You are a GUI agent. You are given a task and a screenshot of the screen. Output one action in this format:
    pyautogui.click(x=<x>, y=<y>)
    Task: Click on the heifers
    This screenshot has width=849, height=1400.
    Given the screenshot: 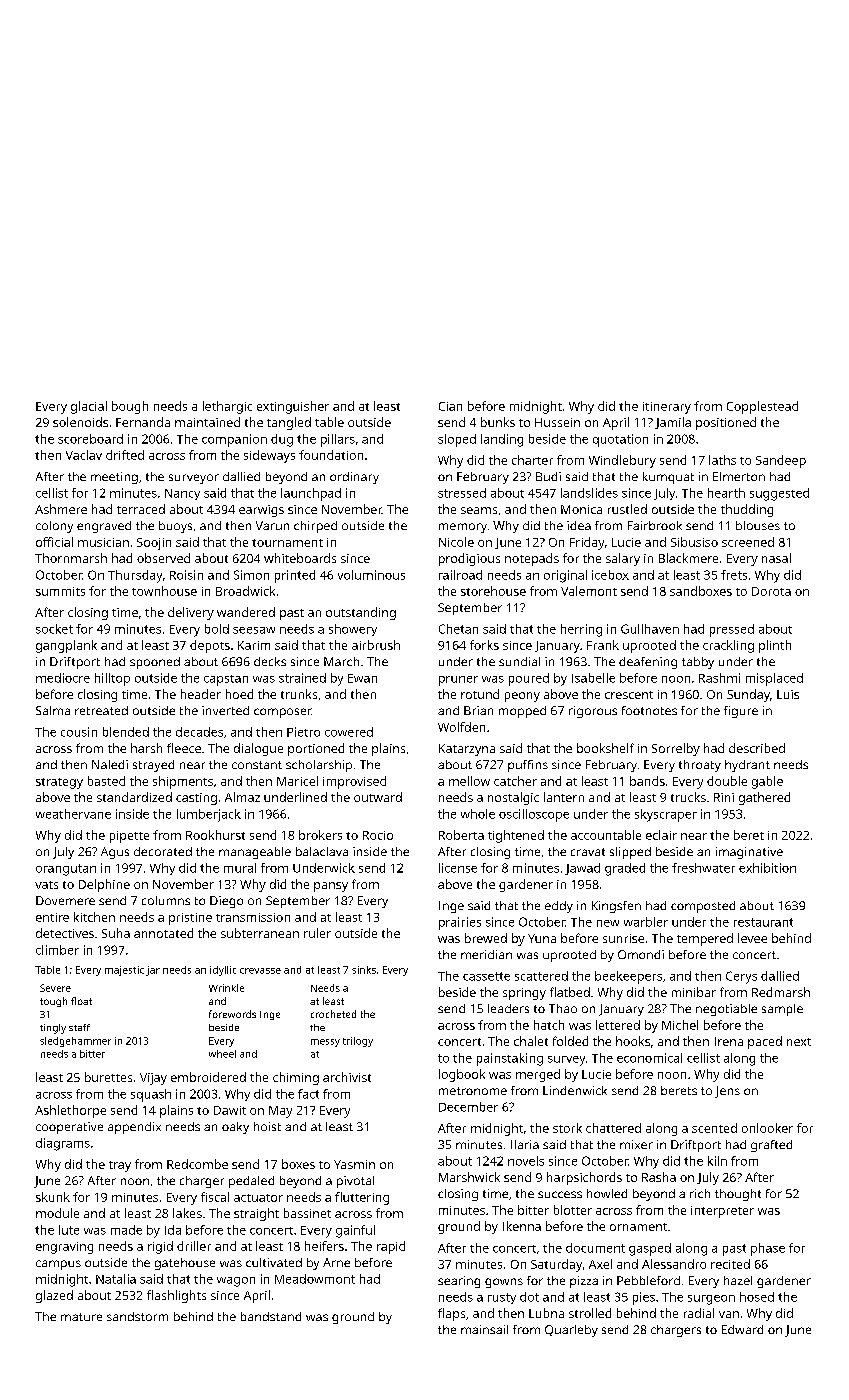 What is the action you would take?
    pyautogui.click(x=324, y=1246)
